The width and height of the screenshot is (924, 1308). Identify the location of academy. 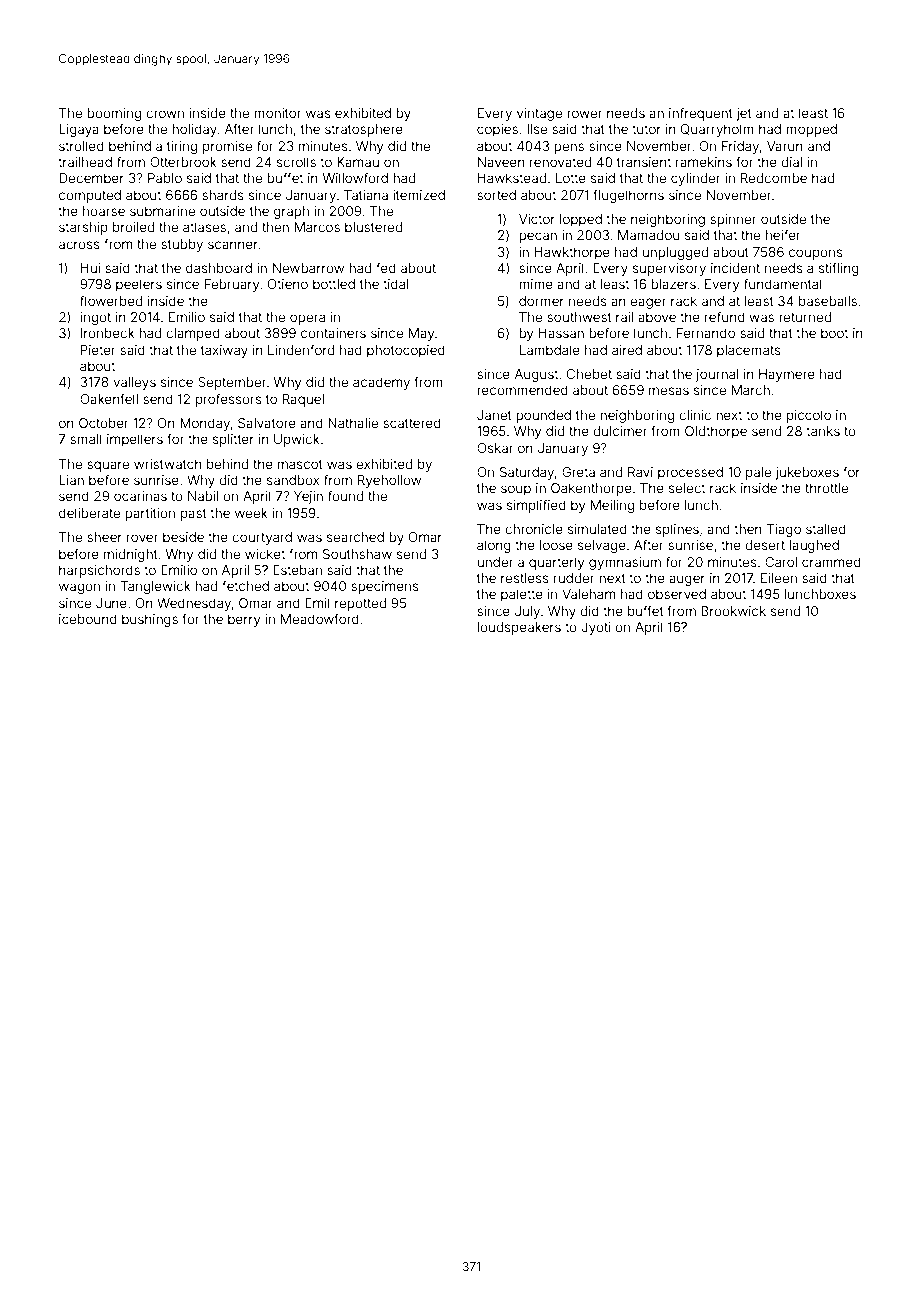
(381, 383).
